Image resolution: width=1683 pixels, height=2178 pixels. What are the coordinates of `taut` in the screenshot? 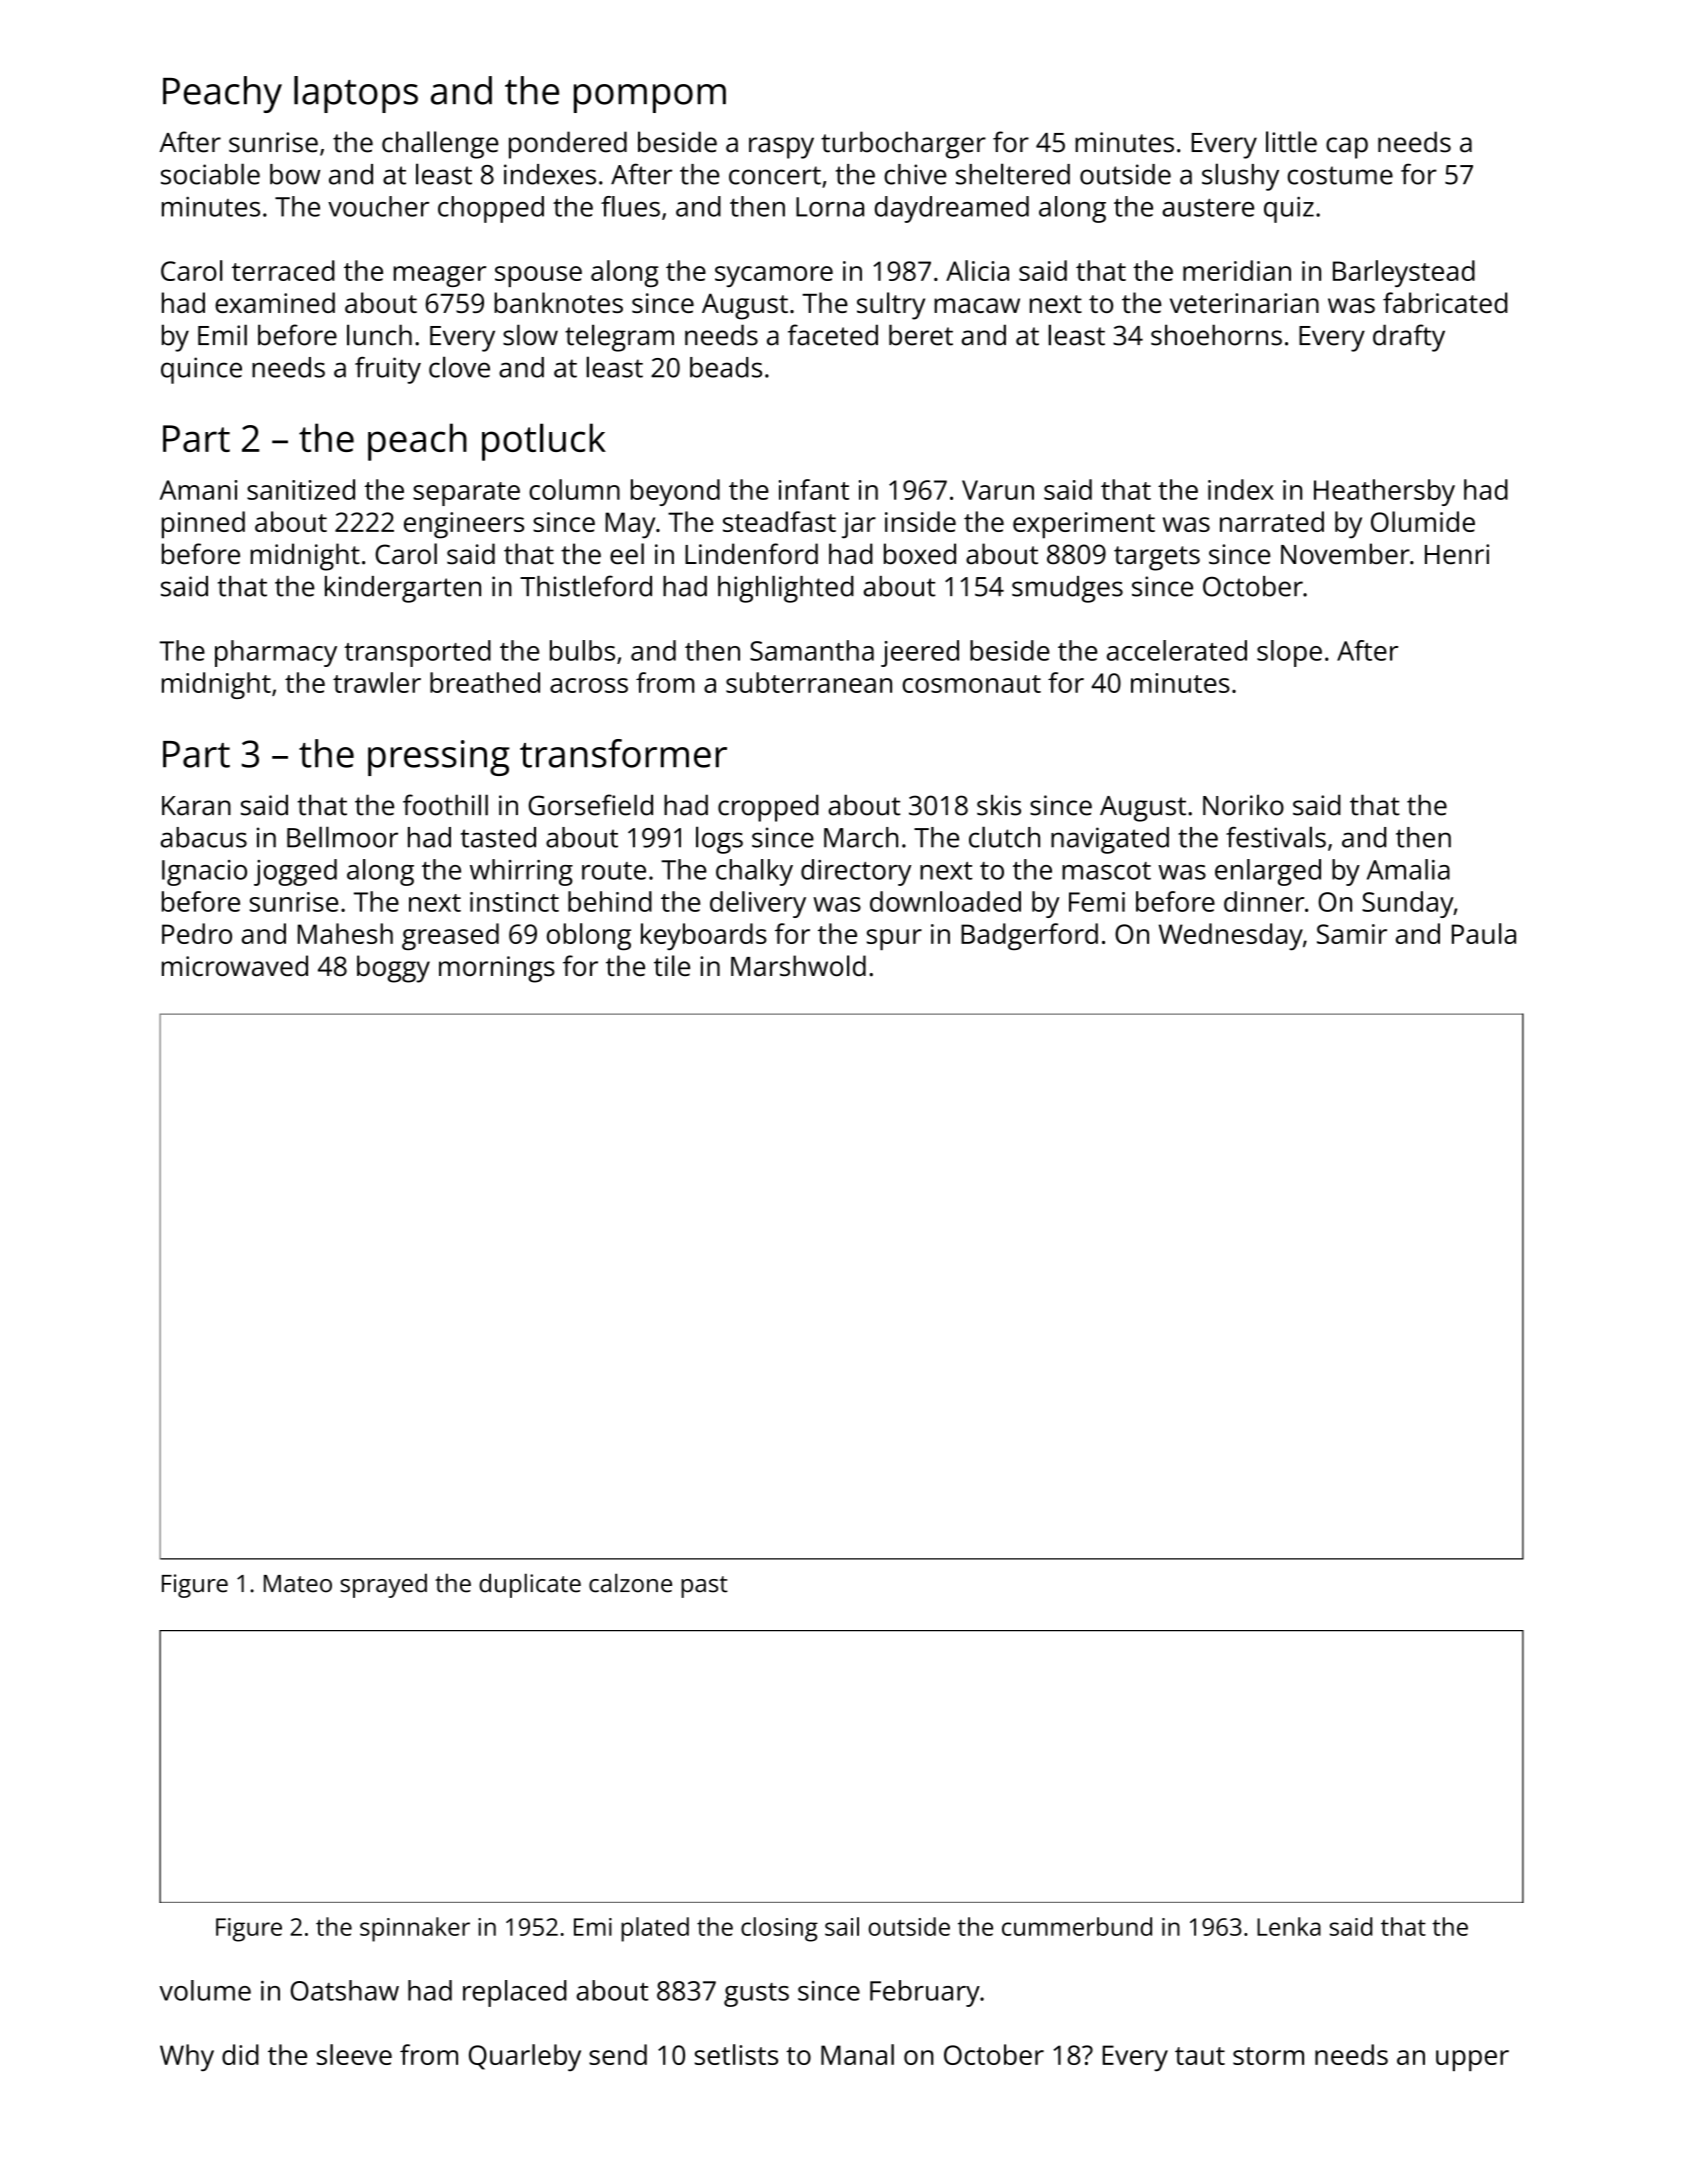 It's located at (1200, 2056).
